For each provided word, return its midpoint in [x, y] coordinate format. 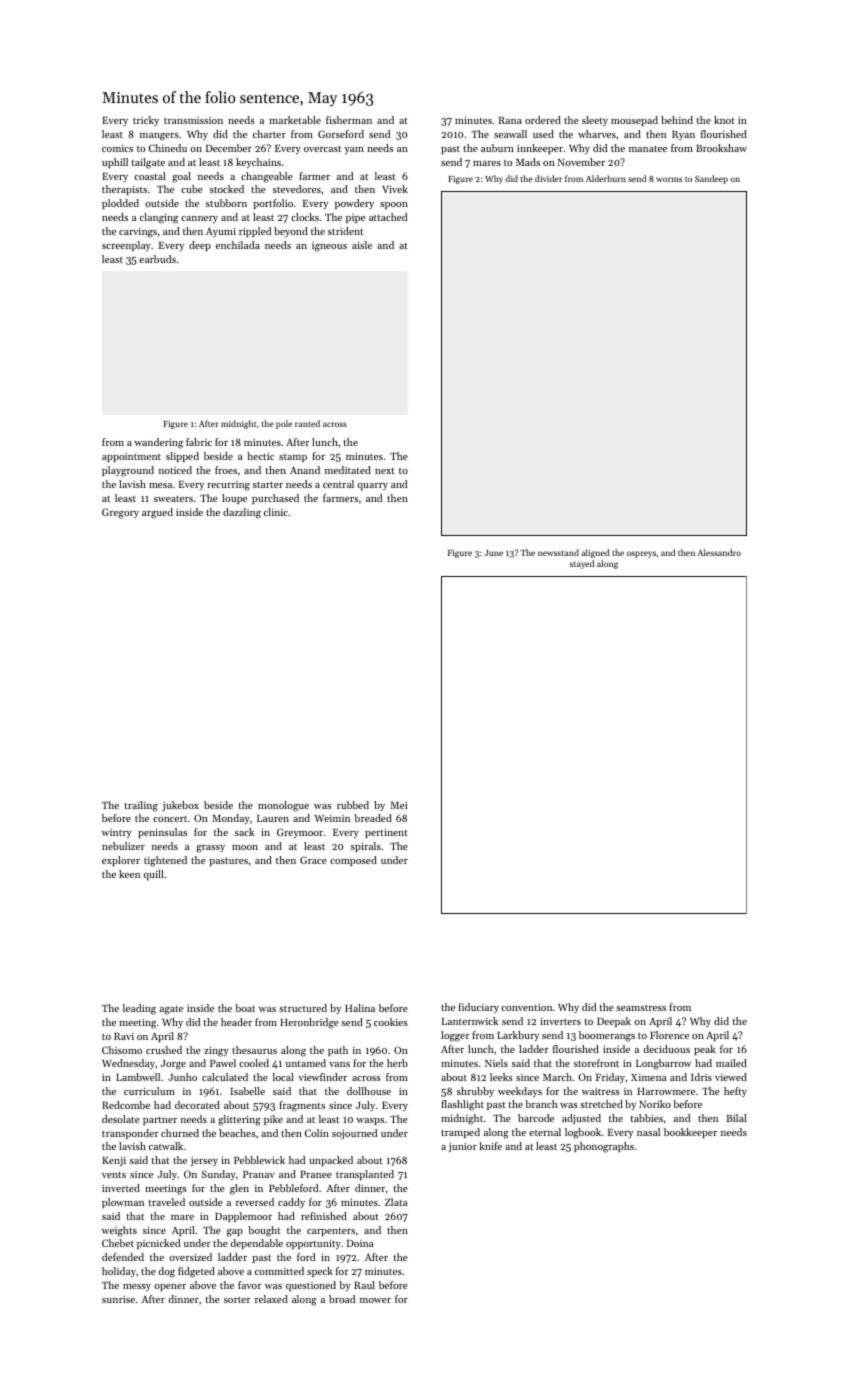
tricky [146, 121]
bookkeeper [690, 1133]
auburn [497, 148]
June [493, 553]
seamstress [641, 1008]
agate [171, 1010]
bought [264, 1231]
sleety [595, 121]
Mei [399, 805]
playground [128, 471]
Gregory [120, 513]
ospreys [641, 554]
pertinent [386, 833]
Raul [364, 1285]
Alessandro [719, 552]
